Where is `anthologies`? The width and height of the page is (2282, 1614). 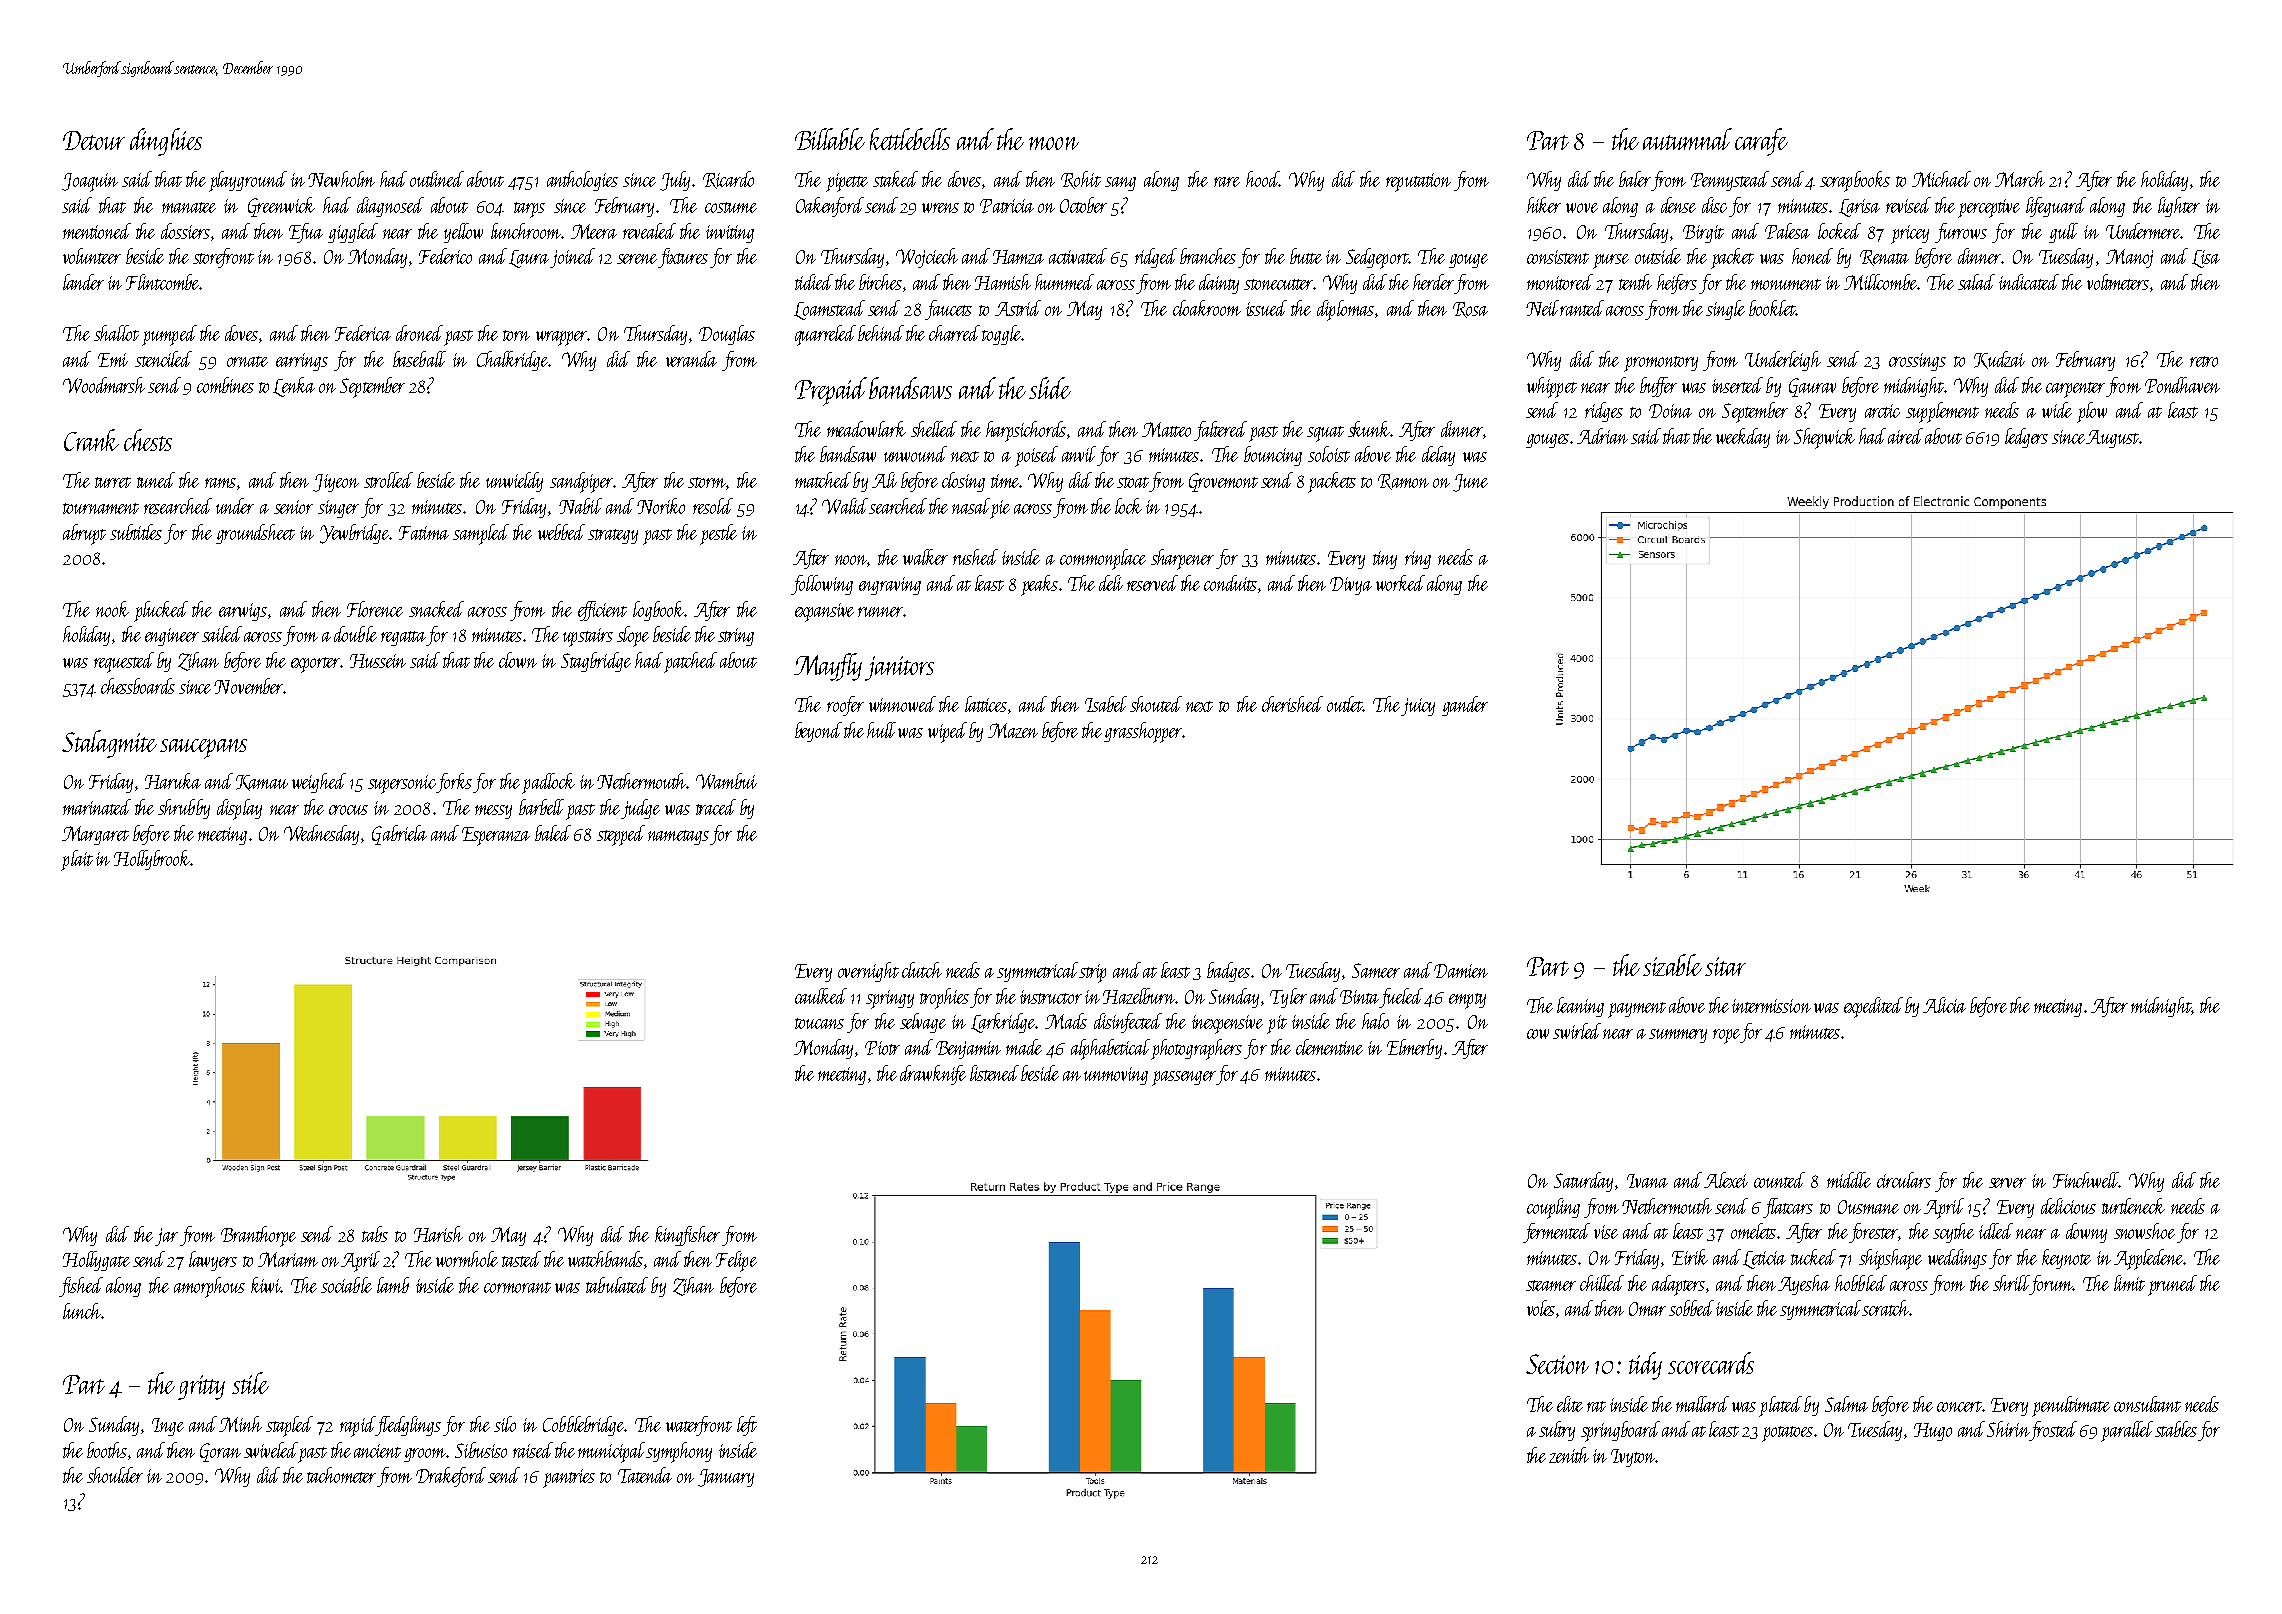 anthologies is located at coordinates (582, 181).
